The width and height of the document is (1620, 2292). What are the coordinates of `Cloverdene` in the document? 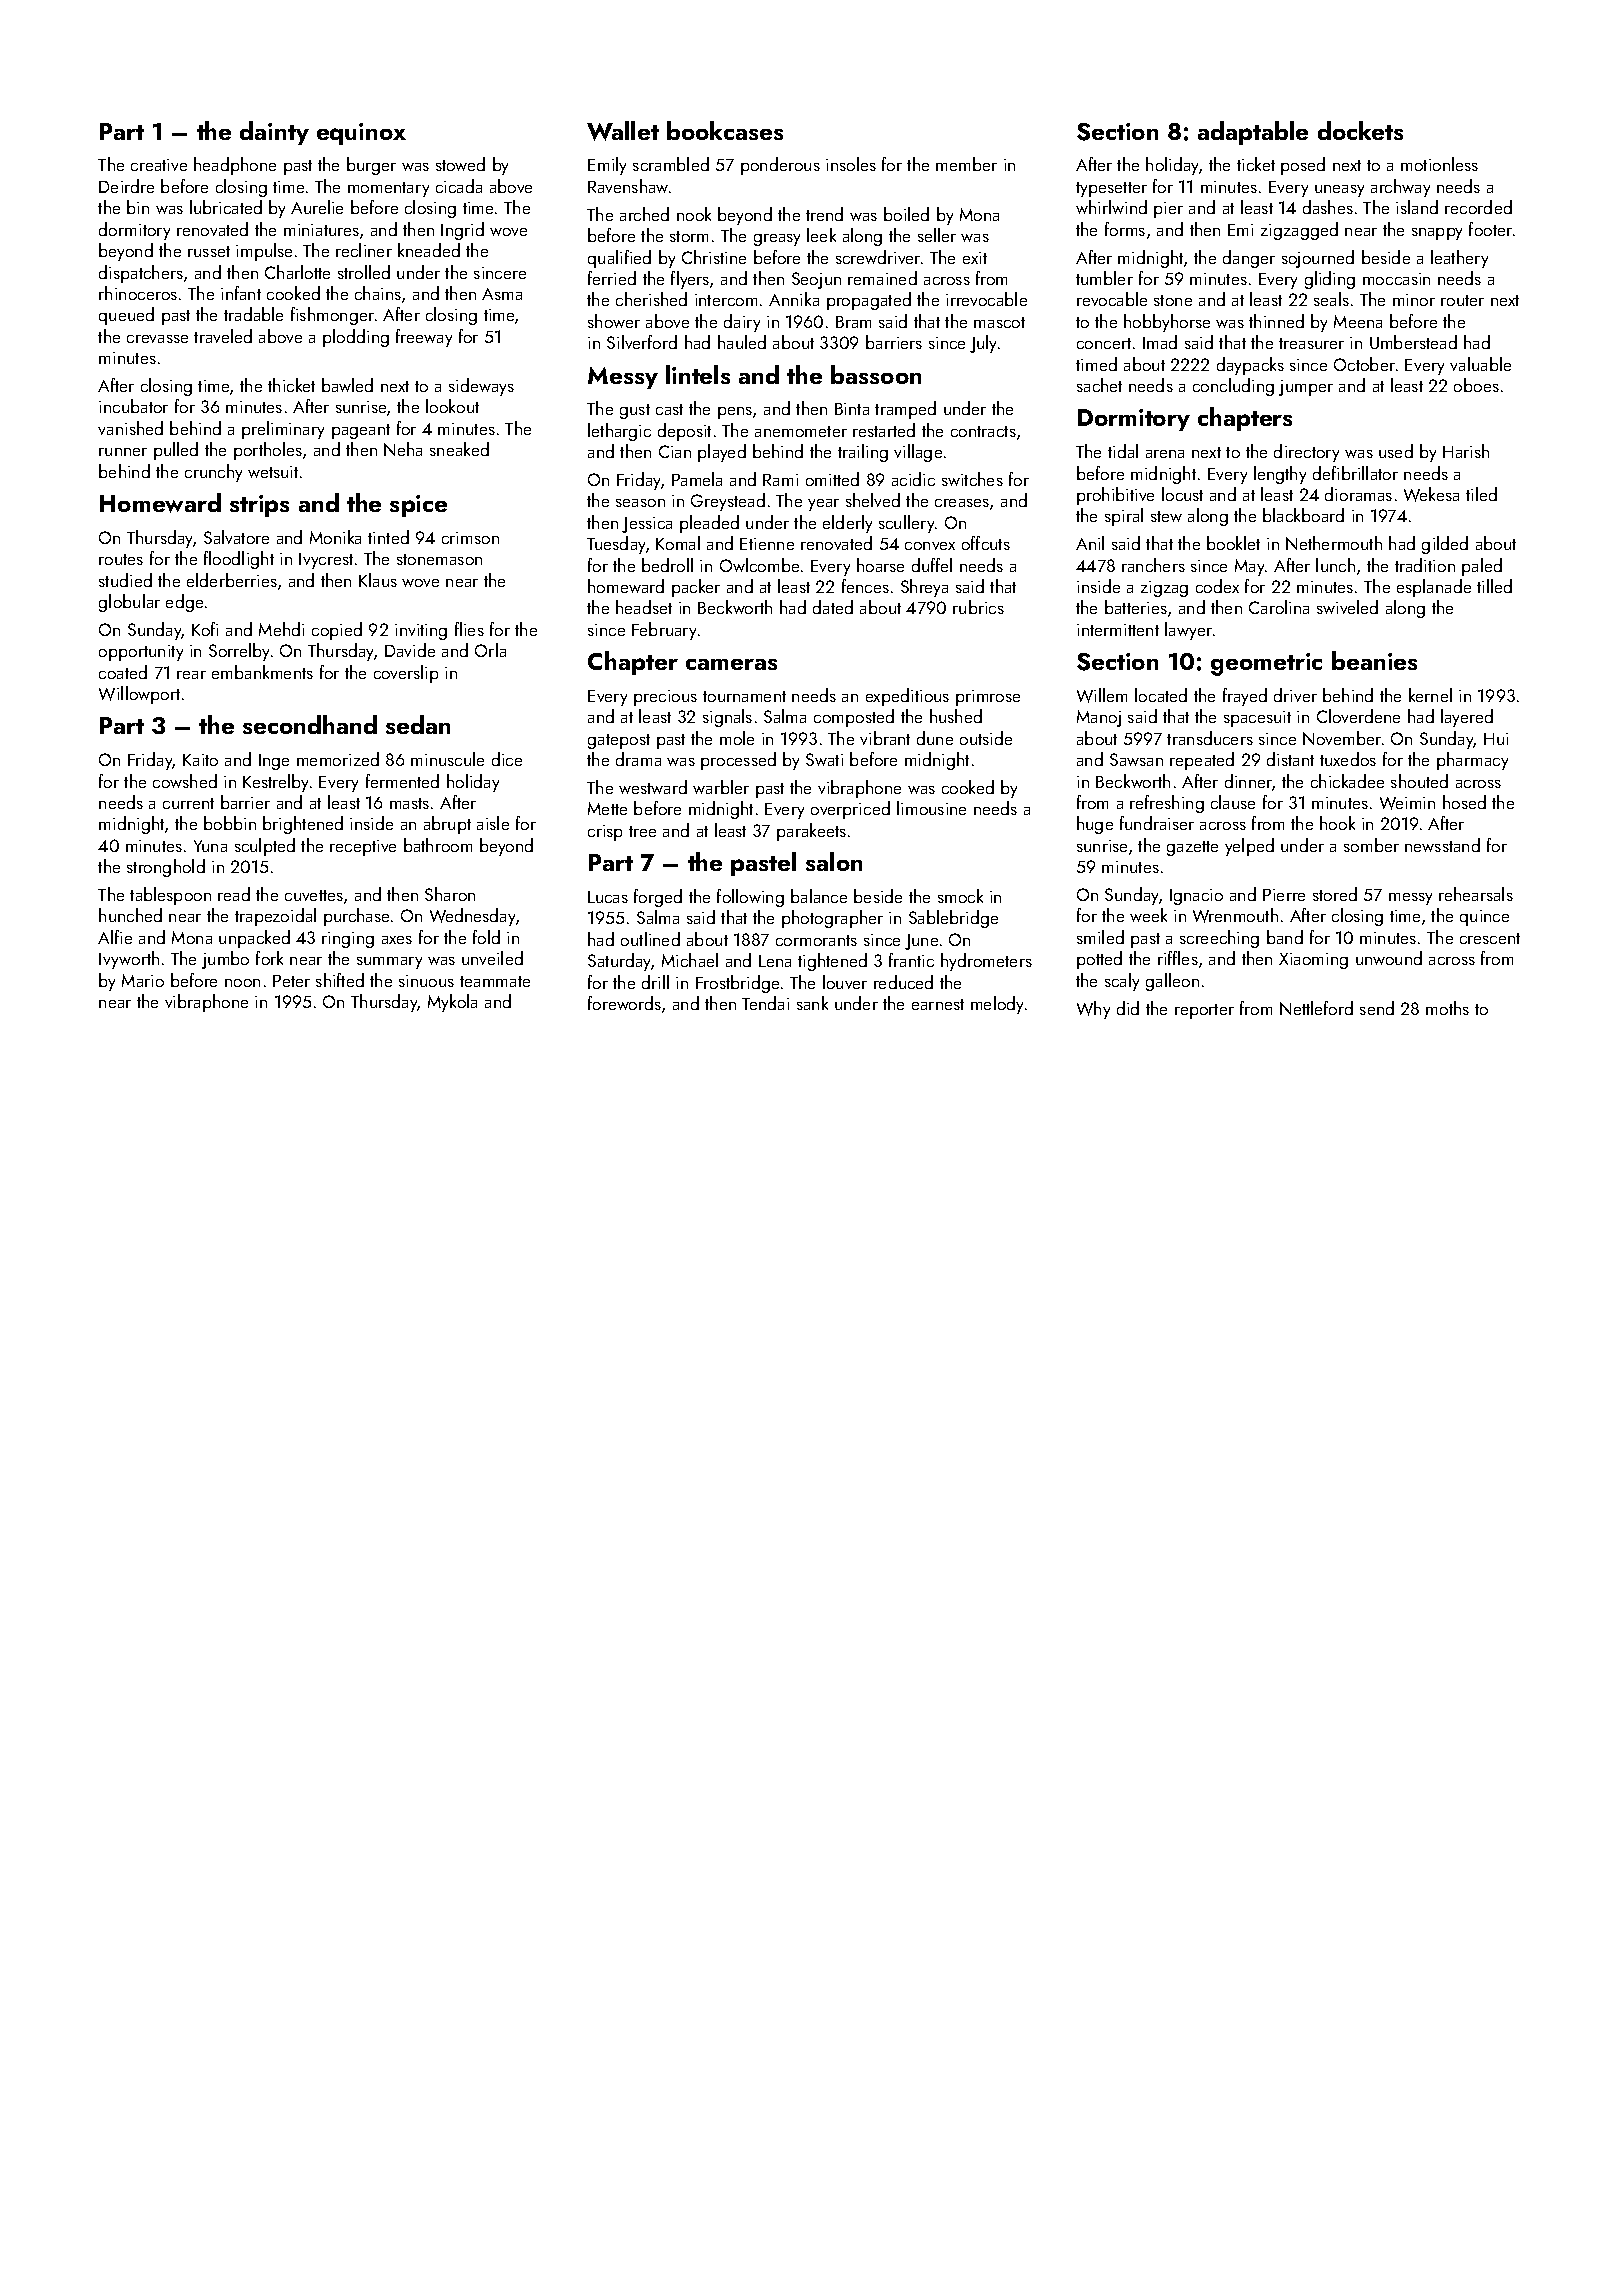 It's located at (1358, 716).
